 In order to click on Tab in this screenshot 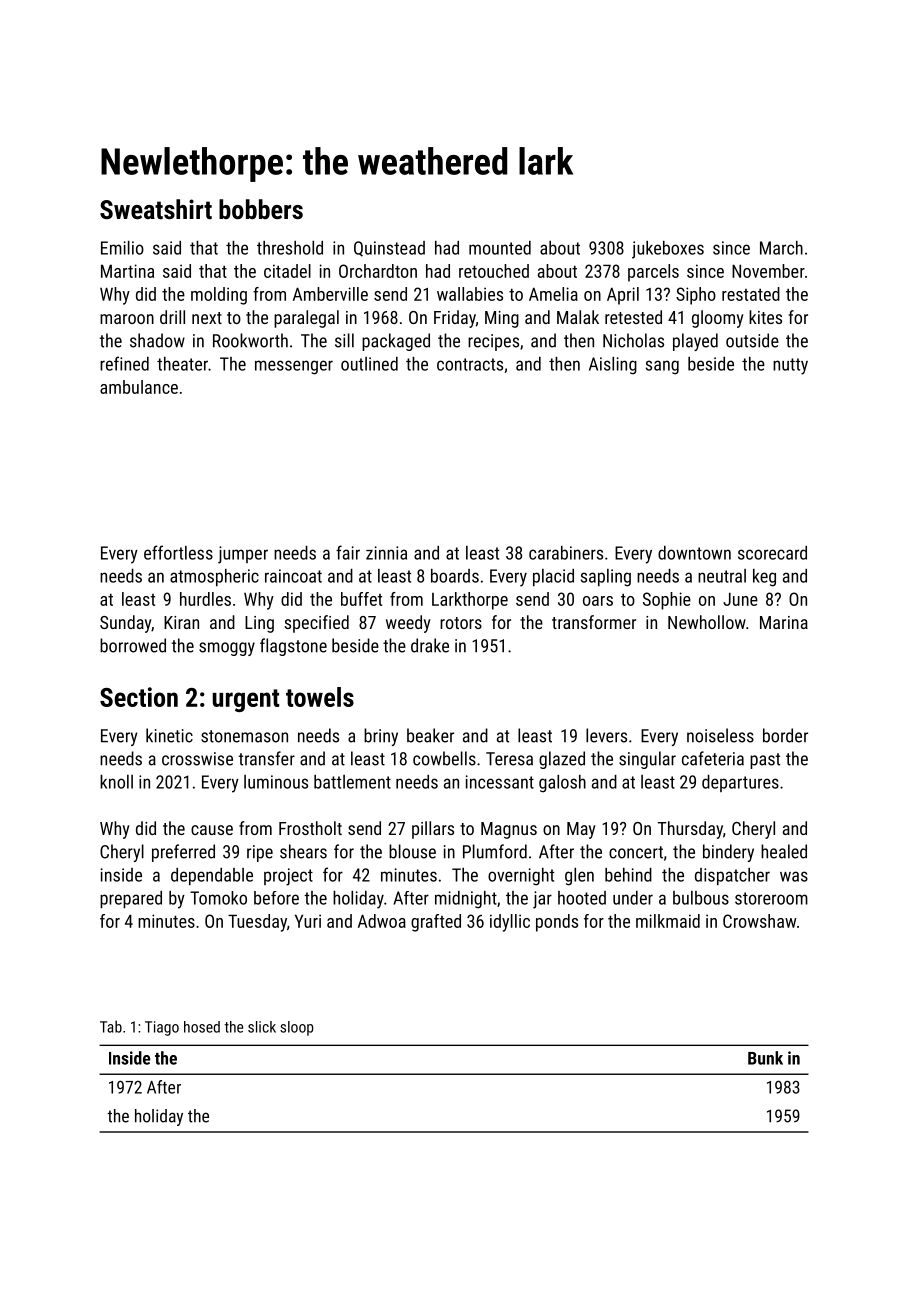, I will do `click(111, 1026)`.
